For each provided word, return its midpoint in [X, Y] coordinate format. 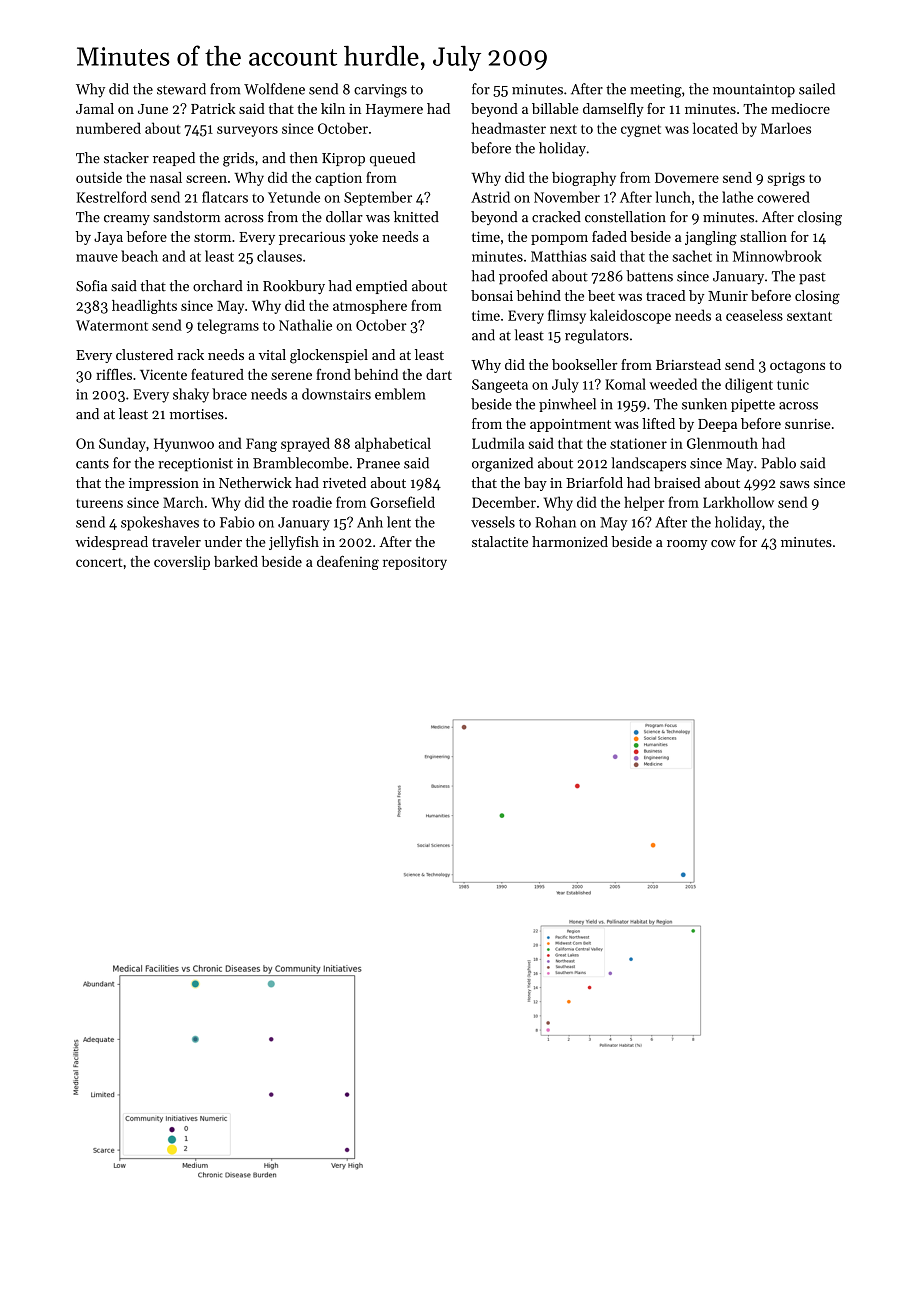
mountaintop [754, 90]
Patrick [213, 108]
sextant [809, 316]
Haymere [394, 110]
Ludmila [498, 443]
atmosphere [370, 307]
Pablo [778, 463]
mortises [197, 414]
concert [99, 562]
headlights [144, 307]
